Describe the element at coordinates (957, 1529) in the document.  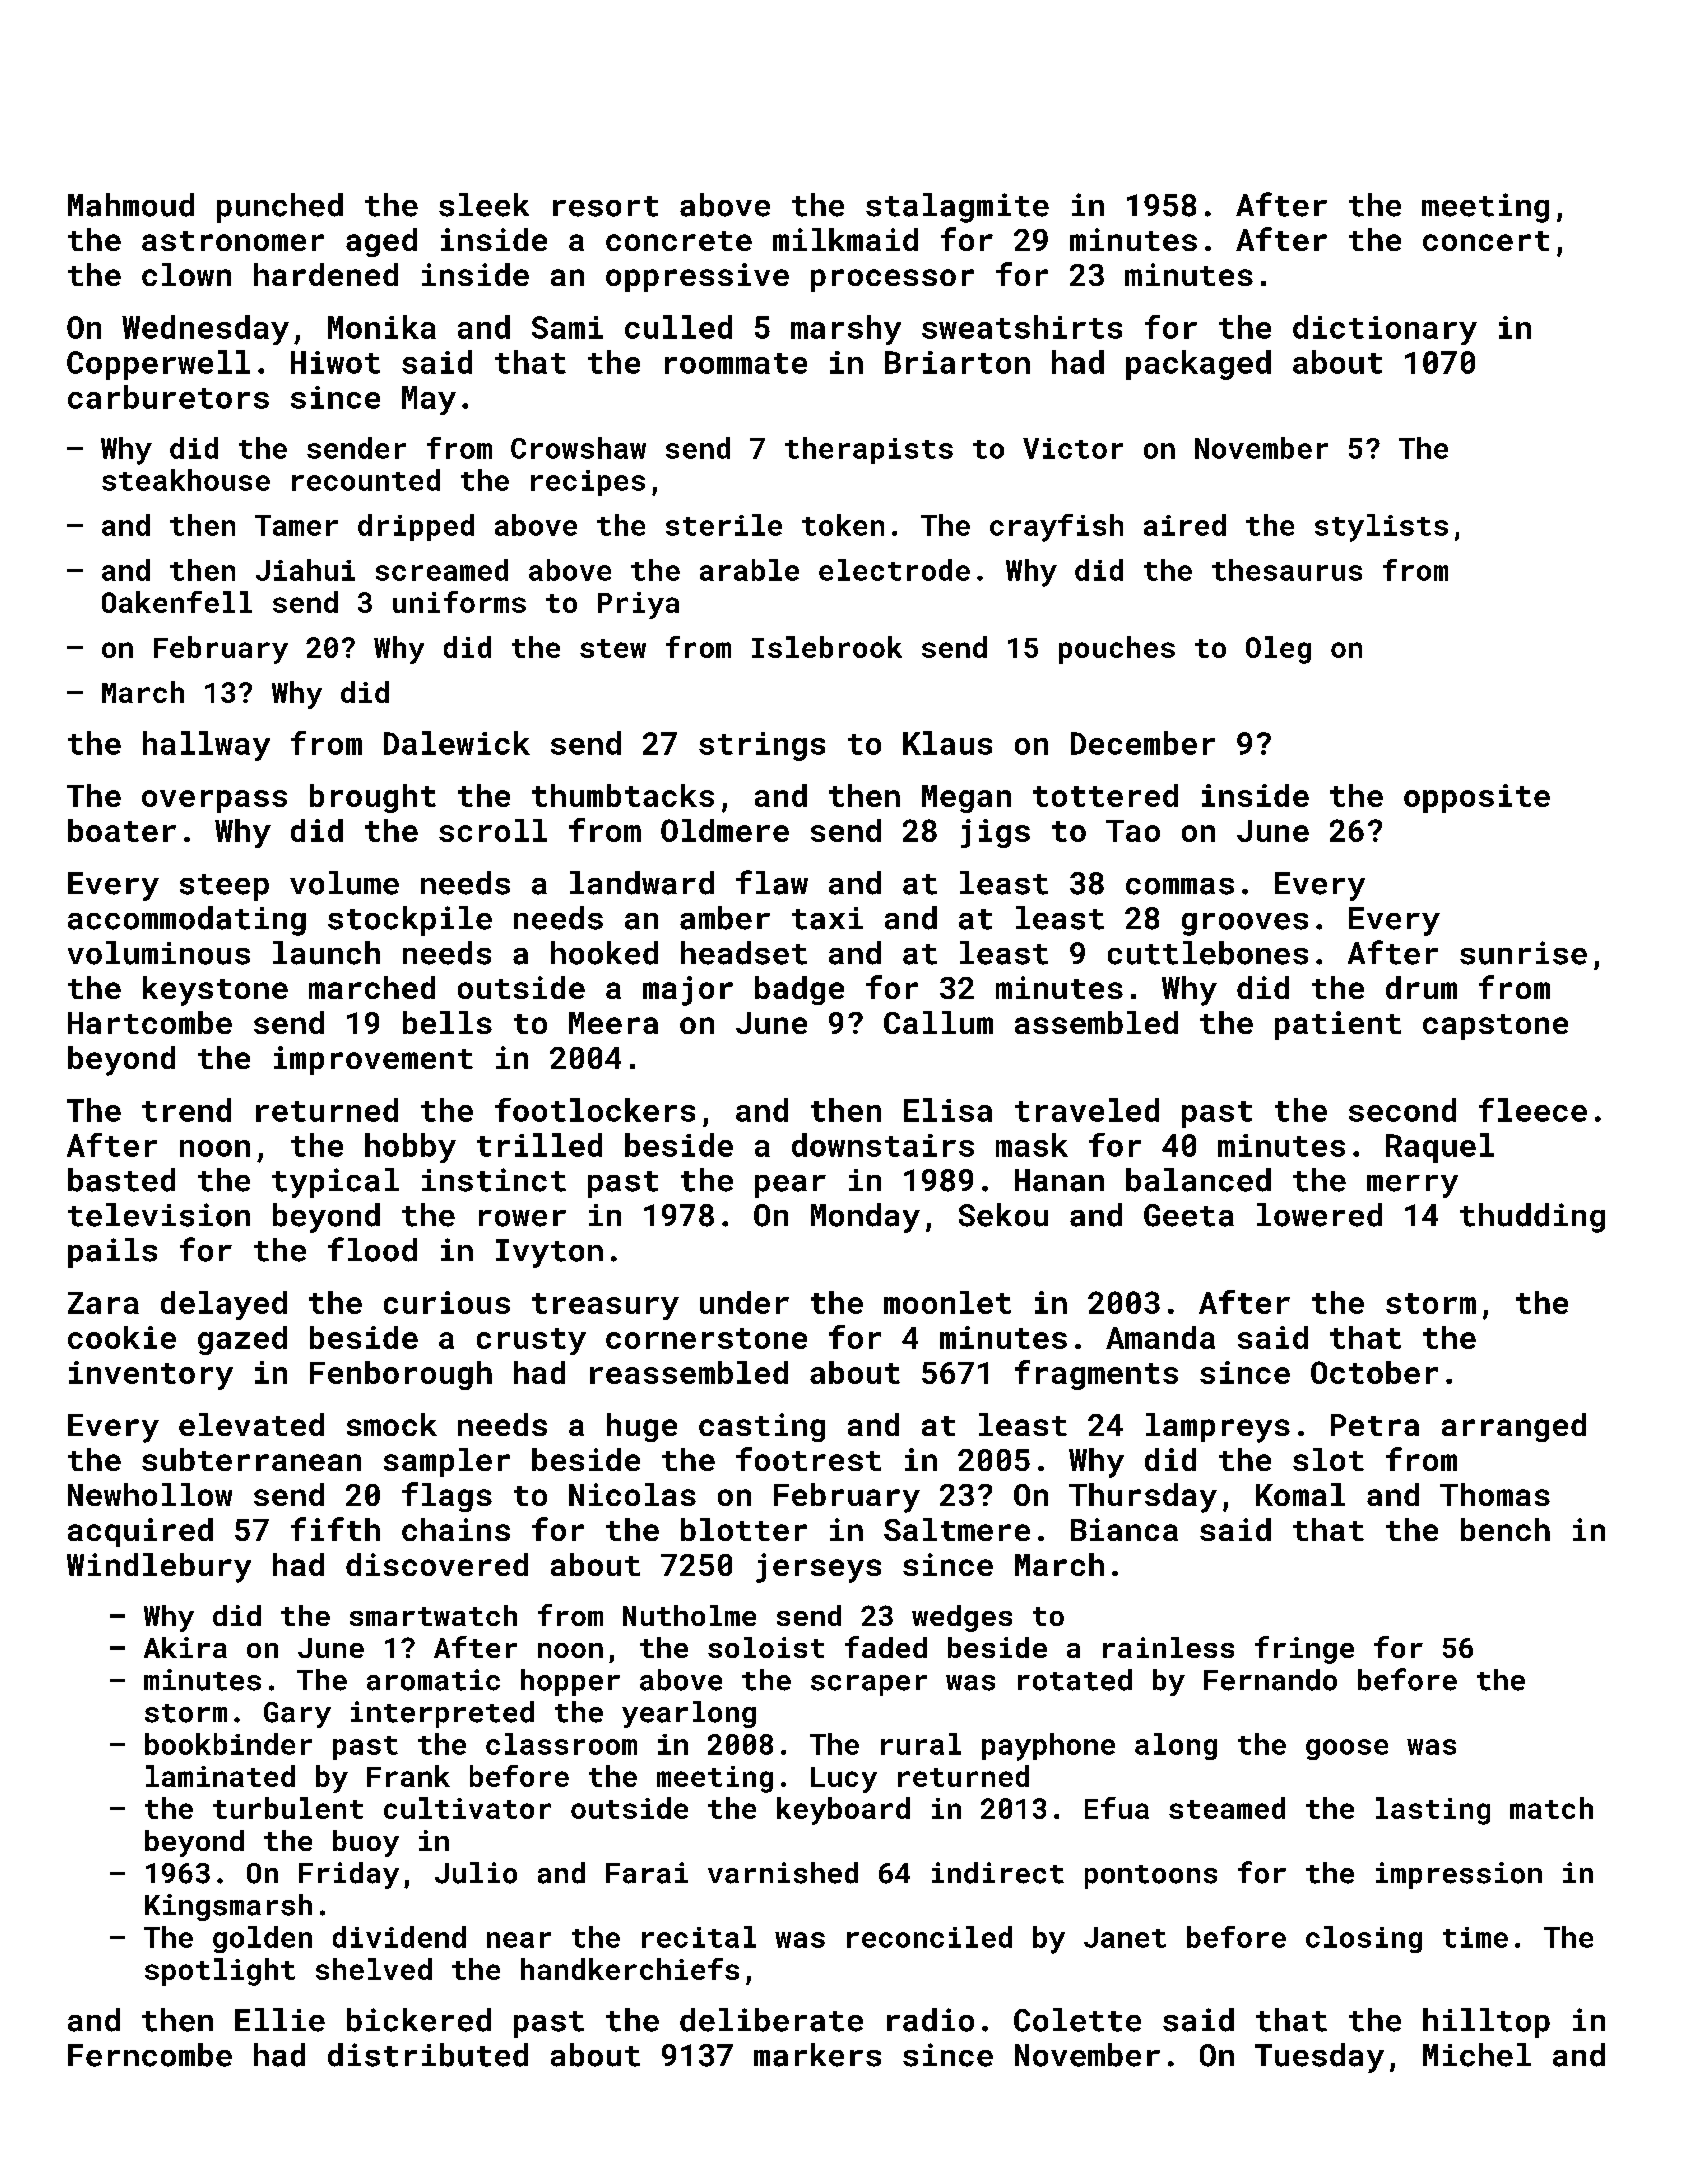
I see `Saltmere` at that location.
